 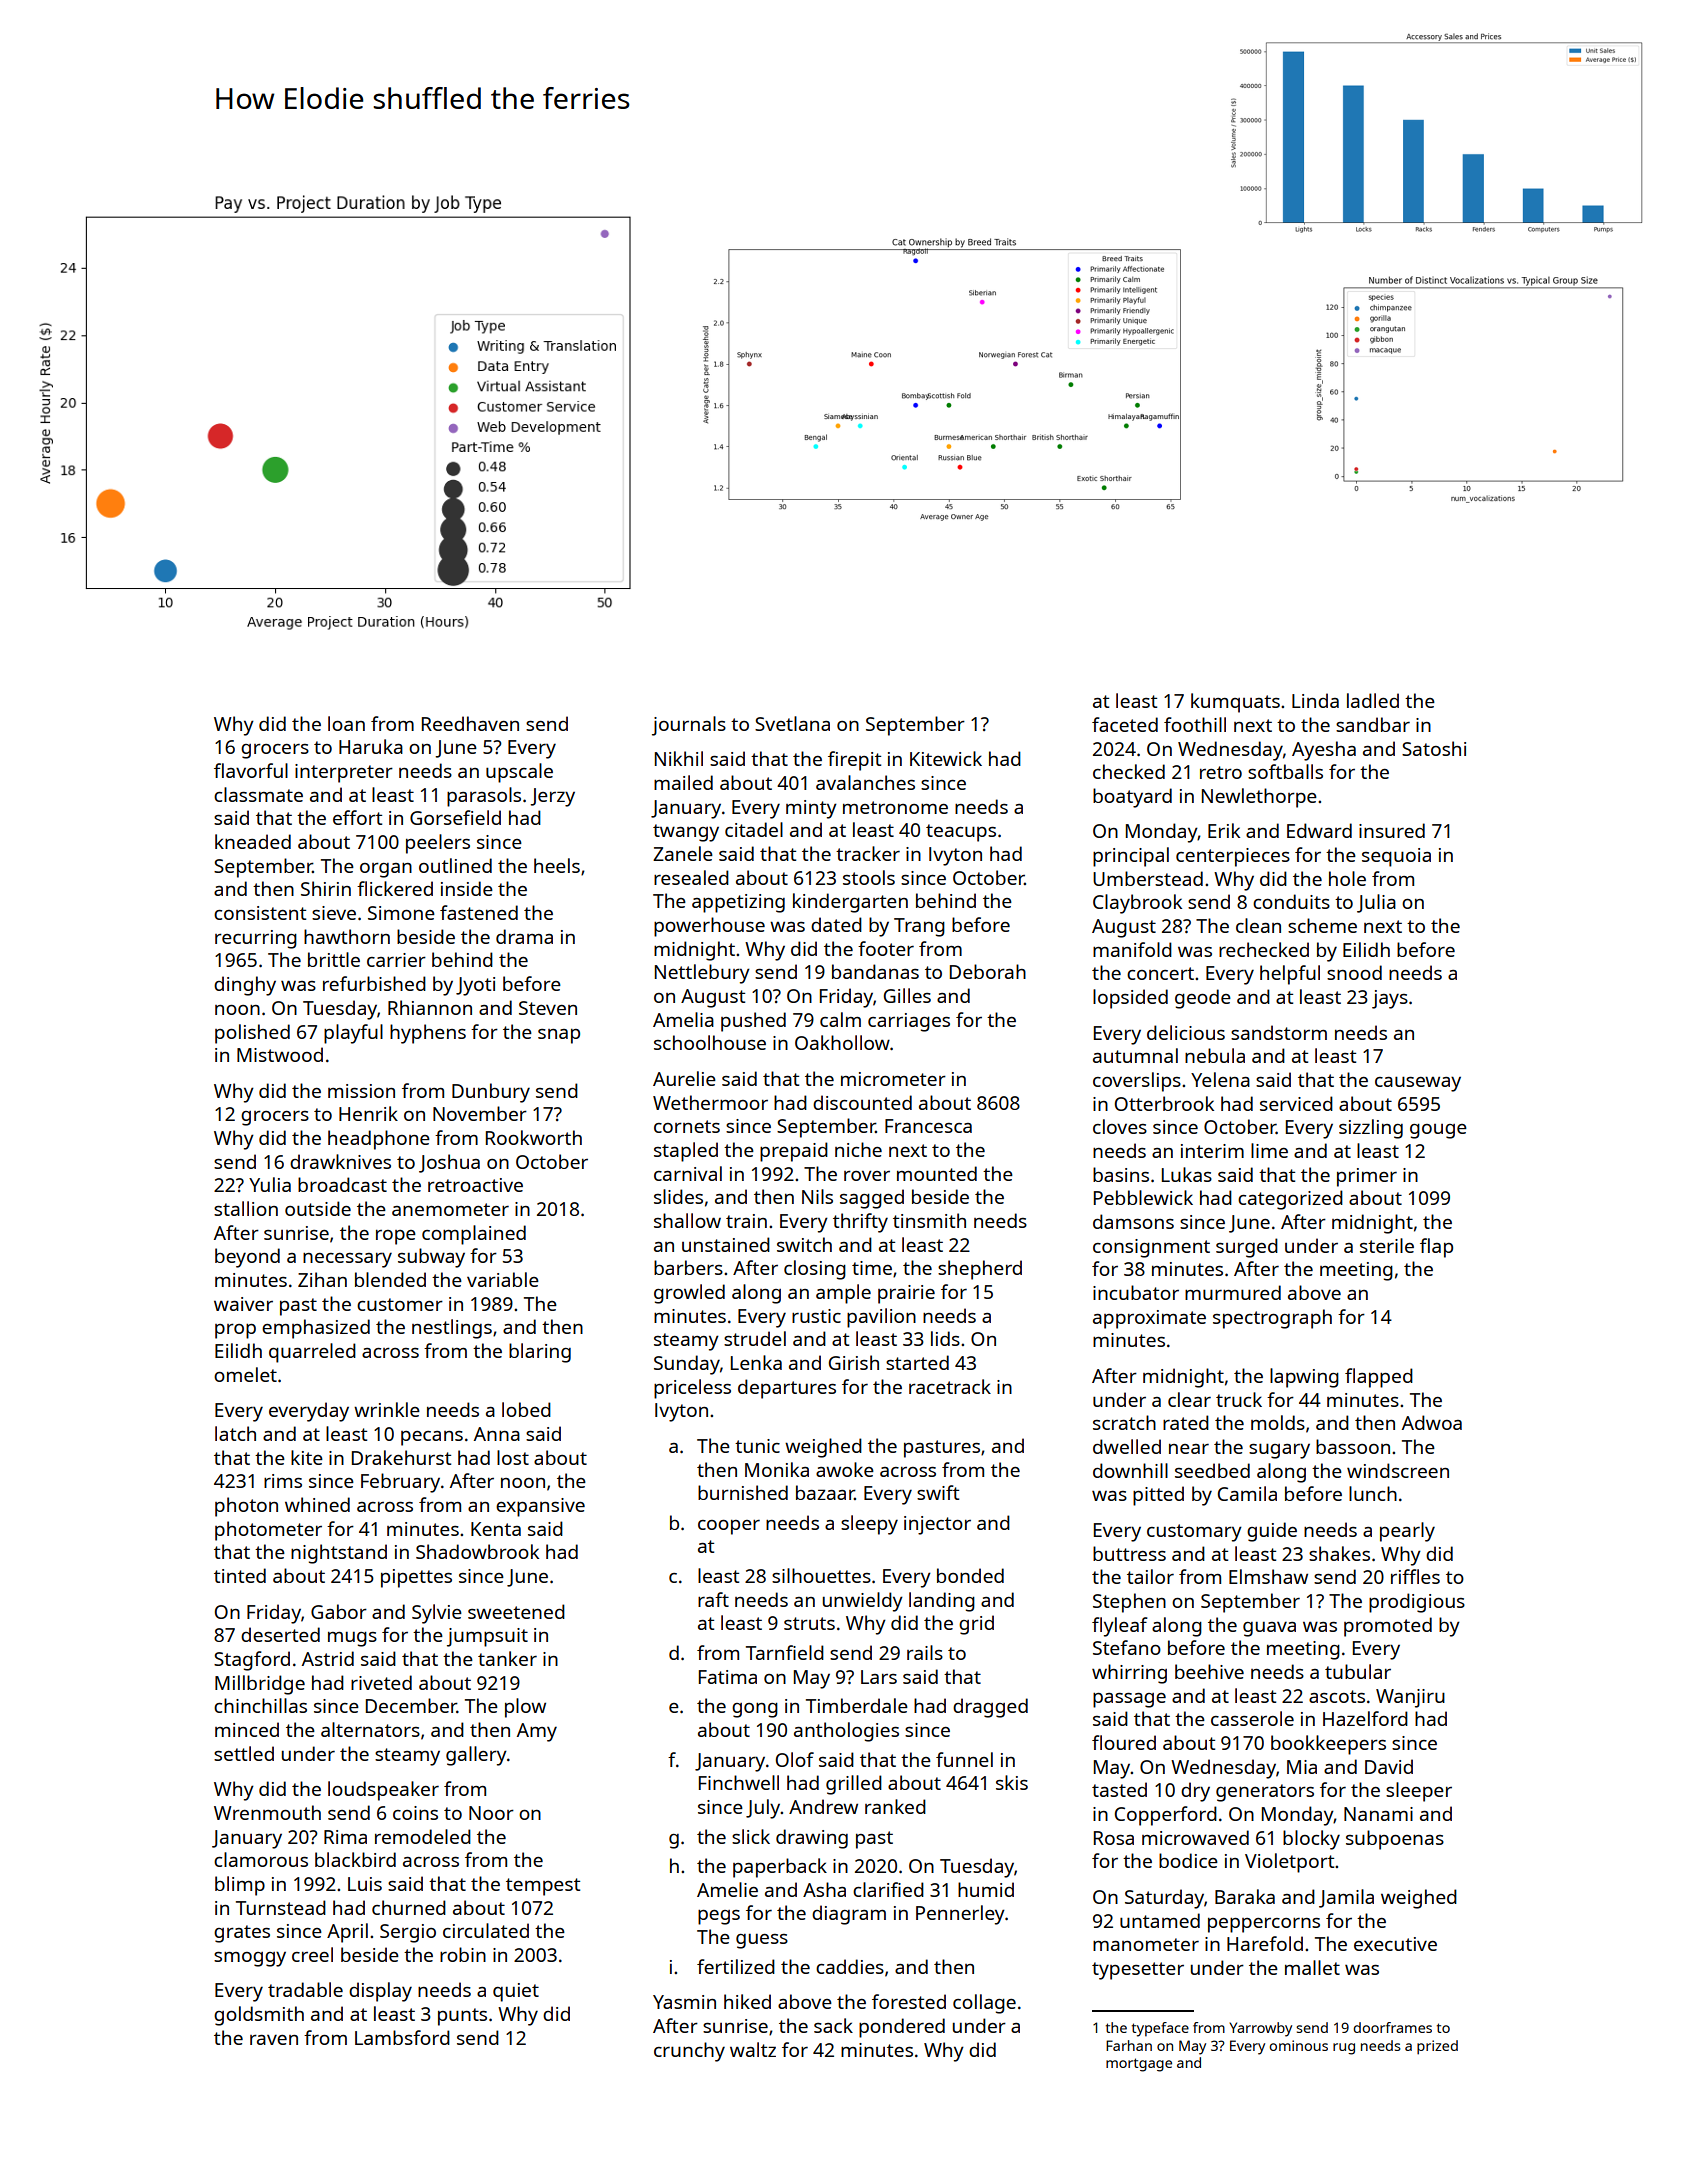 I want to click on Fatima, so click(x=728, y=1677).
